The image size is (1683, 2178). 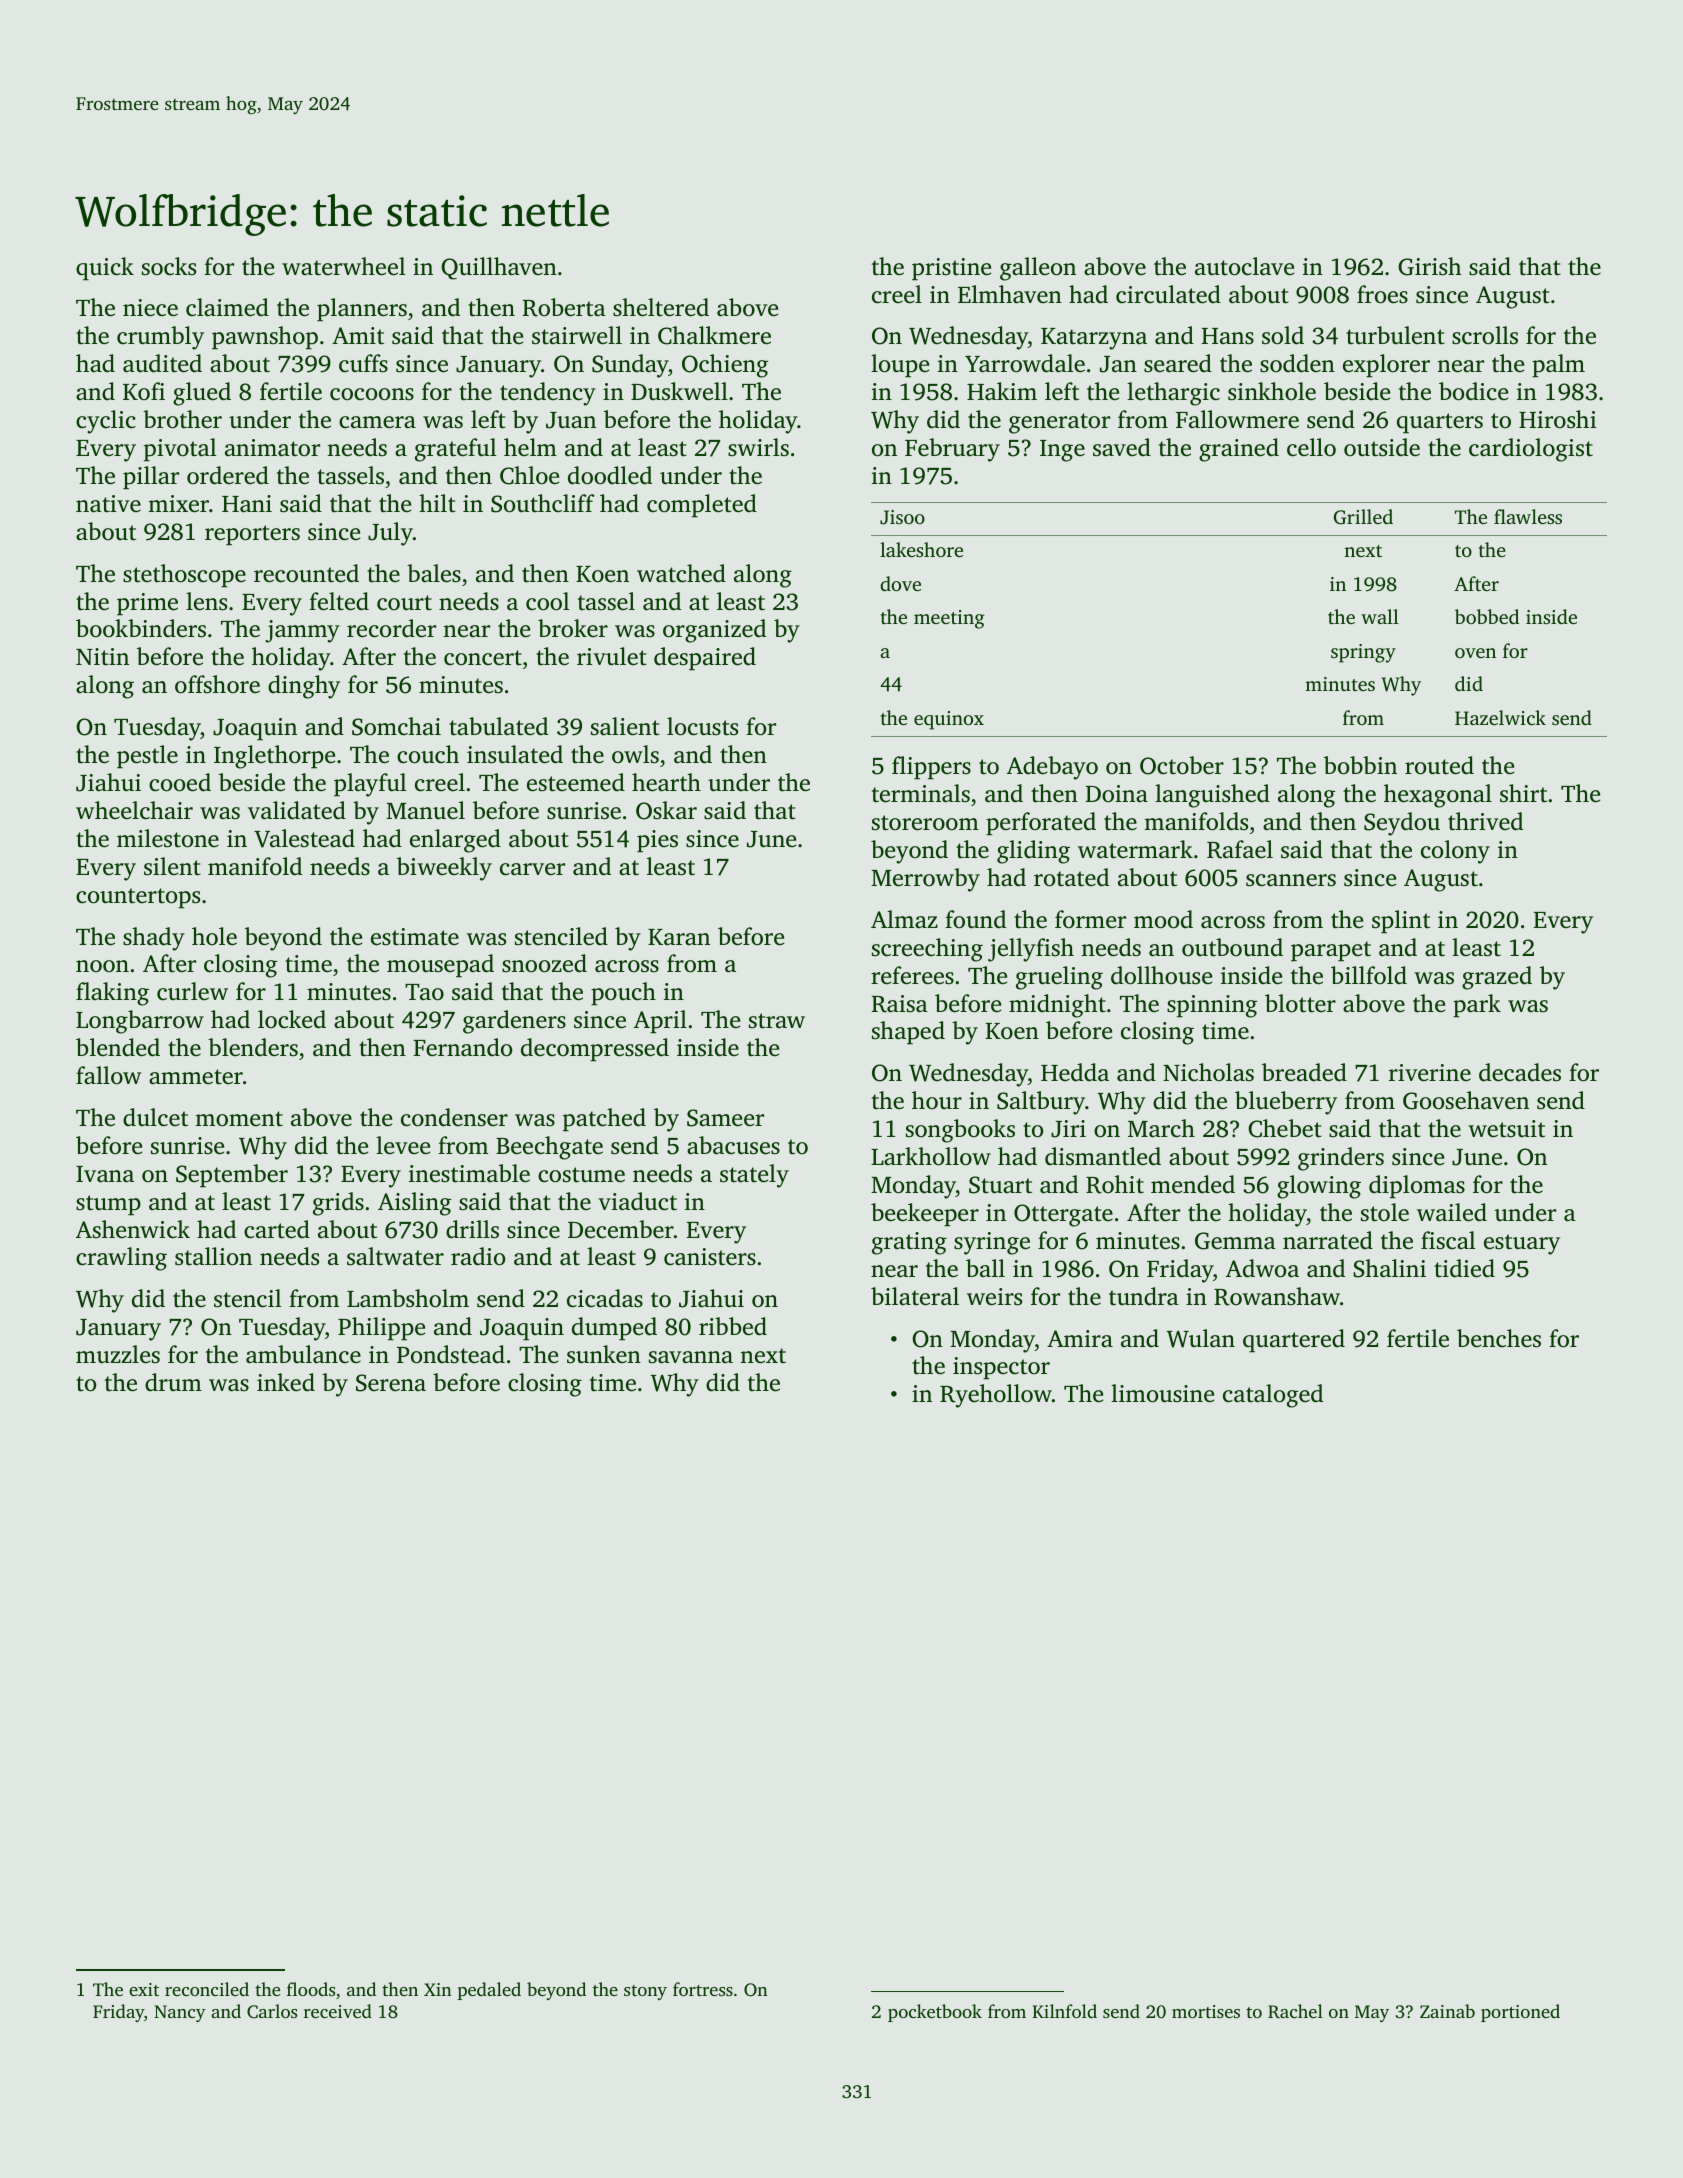 What do you see at coordinates (725, 366) in the page?
I see `Ochieng` at bounding box center [725, 366].
